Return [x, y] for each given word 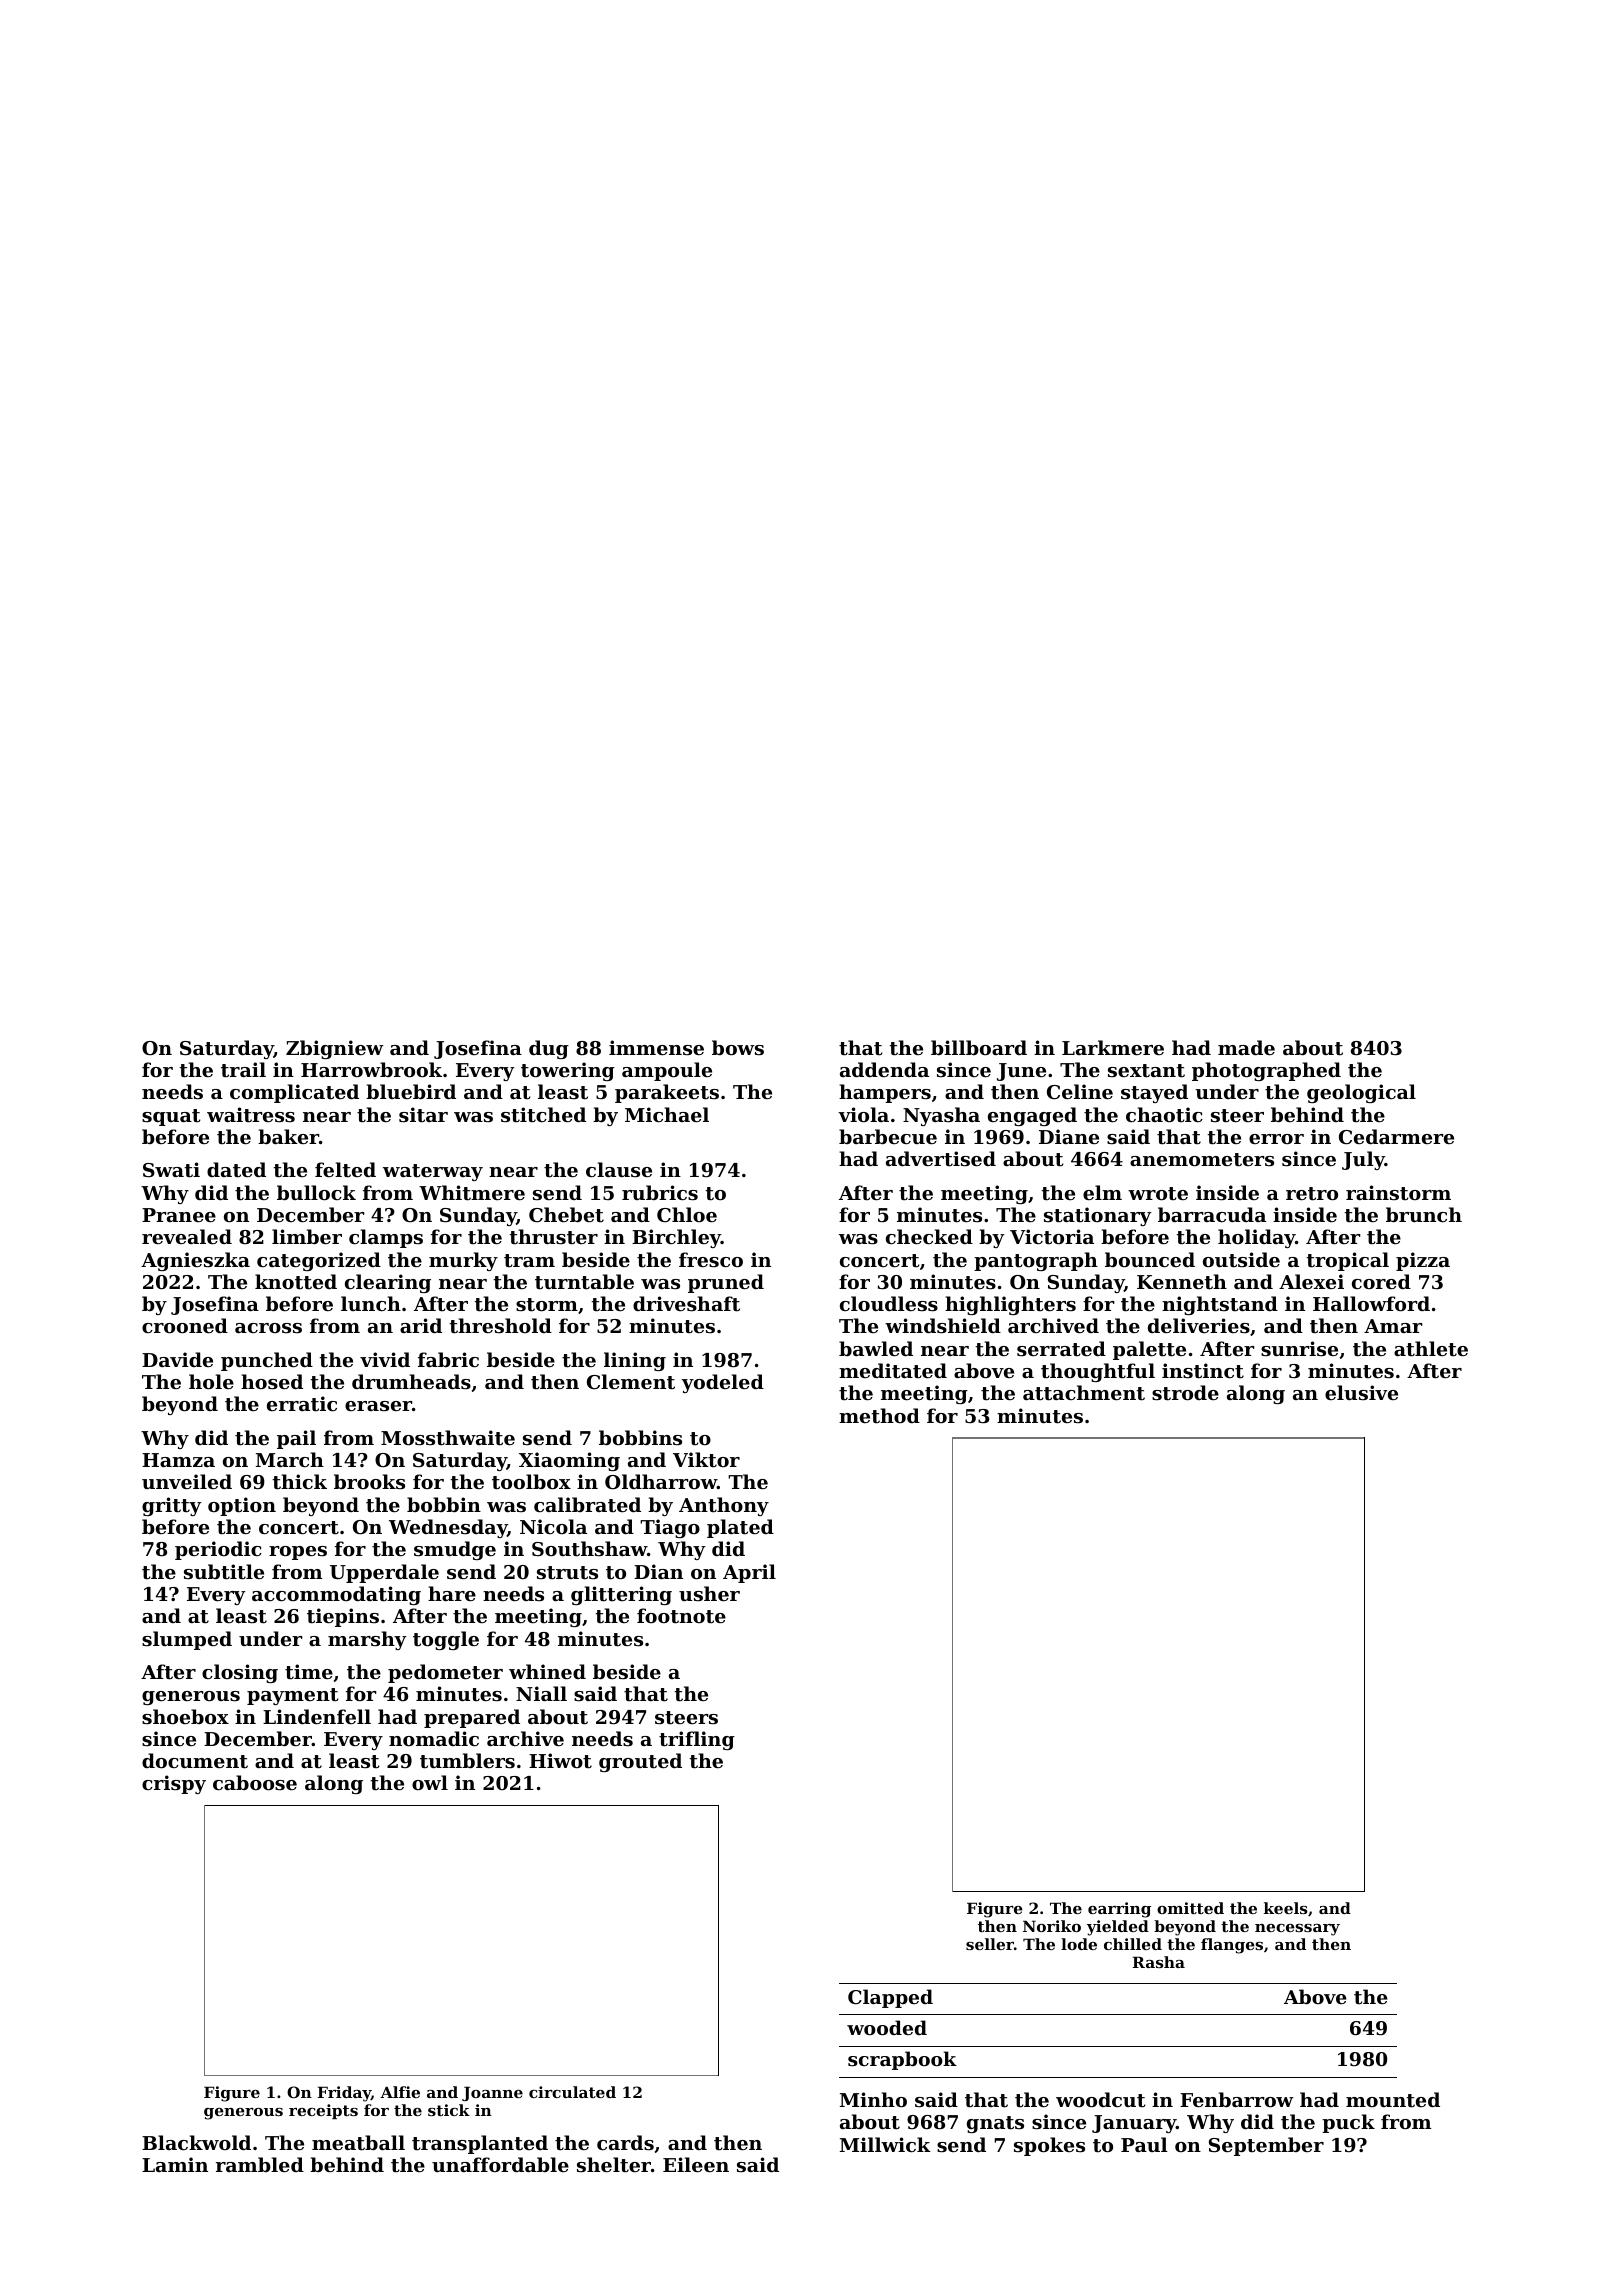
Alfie [400, 2092]
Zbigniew [335, 1049]
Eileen [696, 2164]
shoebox [185, 1716]
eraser [378, 1406]
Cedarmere [1396, 1137]
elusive [1361, 1392]
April [749, 1573]
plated [740, 1528]
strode [1185, 1393]
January [1134, 2124]
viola [863, 1114]
